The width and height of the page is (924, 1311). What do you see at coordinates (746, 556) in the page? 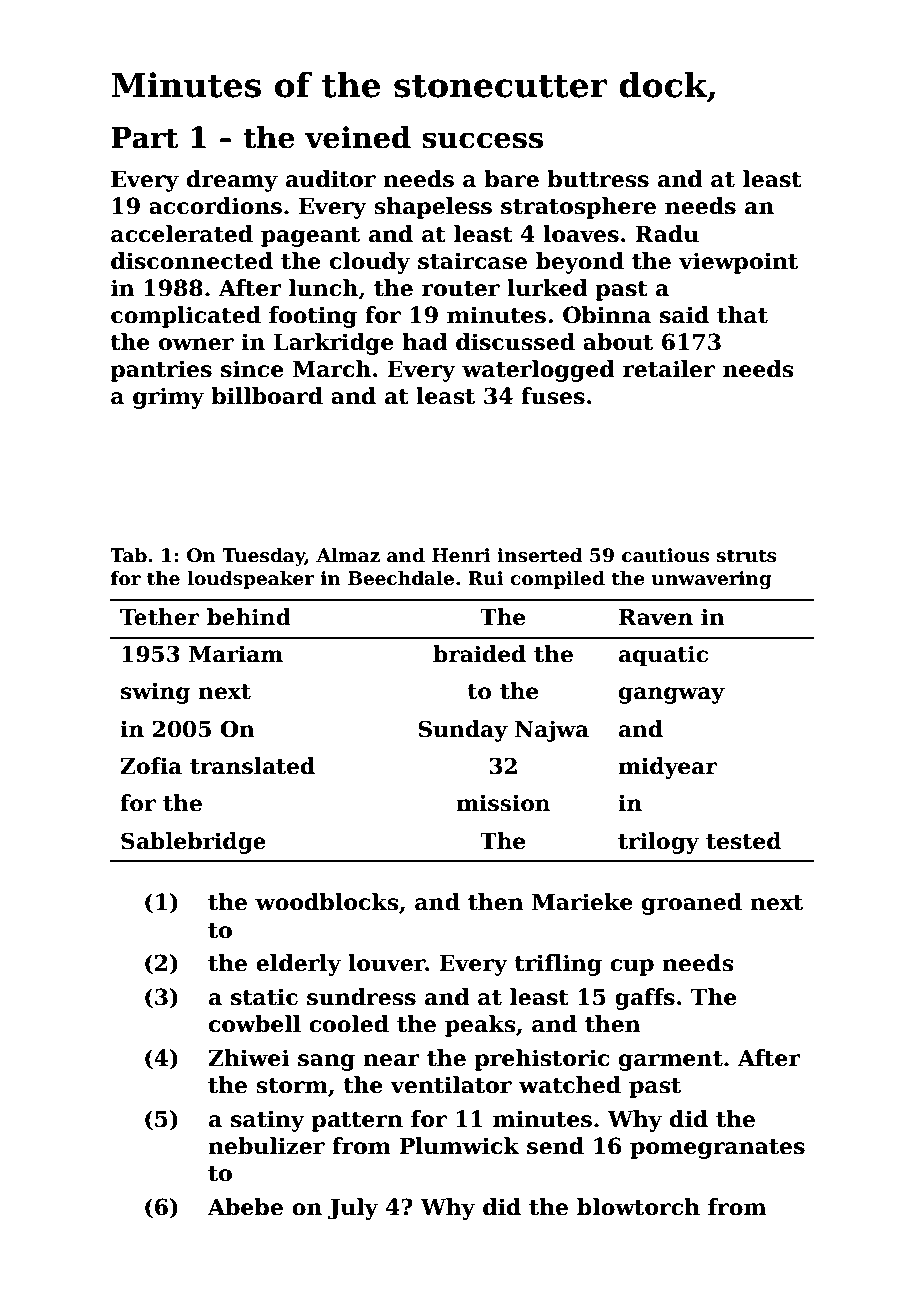
I see `struts` at bounding box center [746, 556].
